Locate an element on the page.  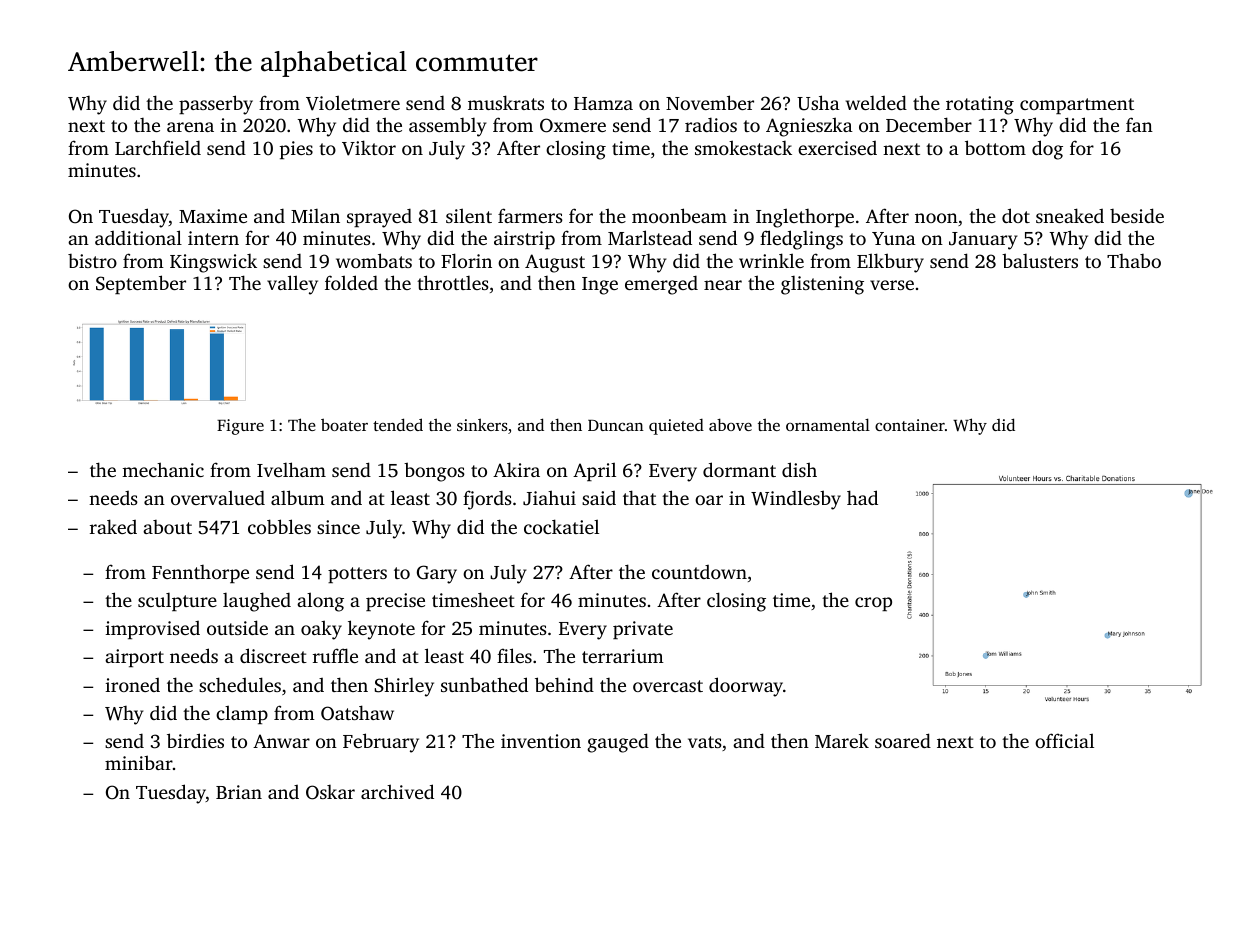
bistro is located at coordinates (92, 261).
